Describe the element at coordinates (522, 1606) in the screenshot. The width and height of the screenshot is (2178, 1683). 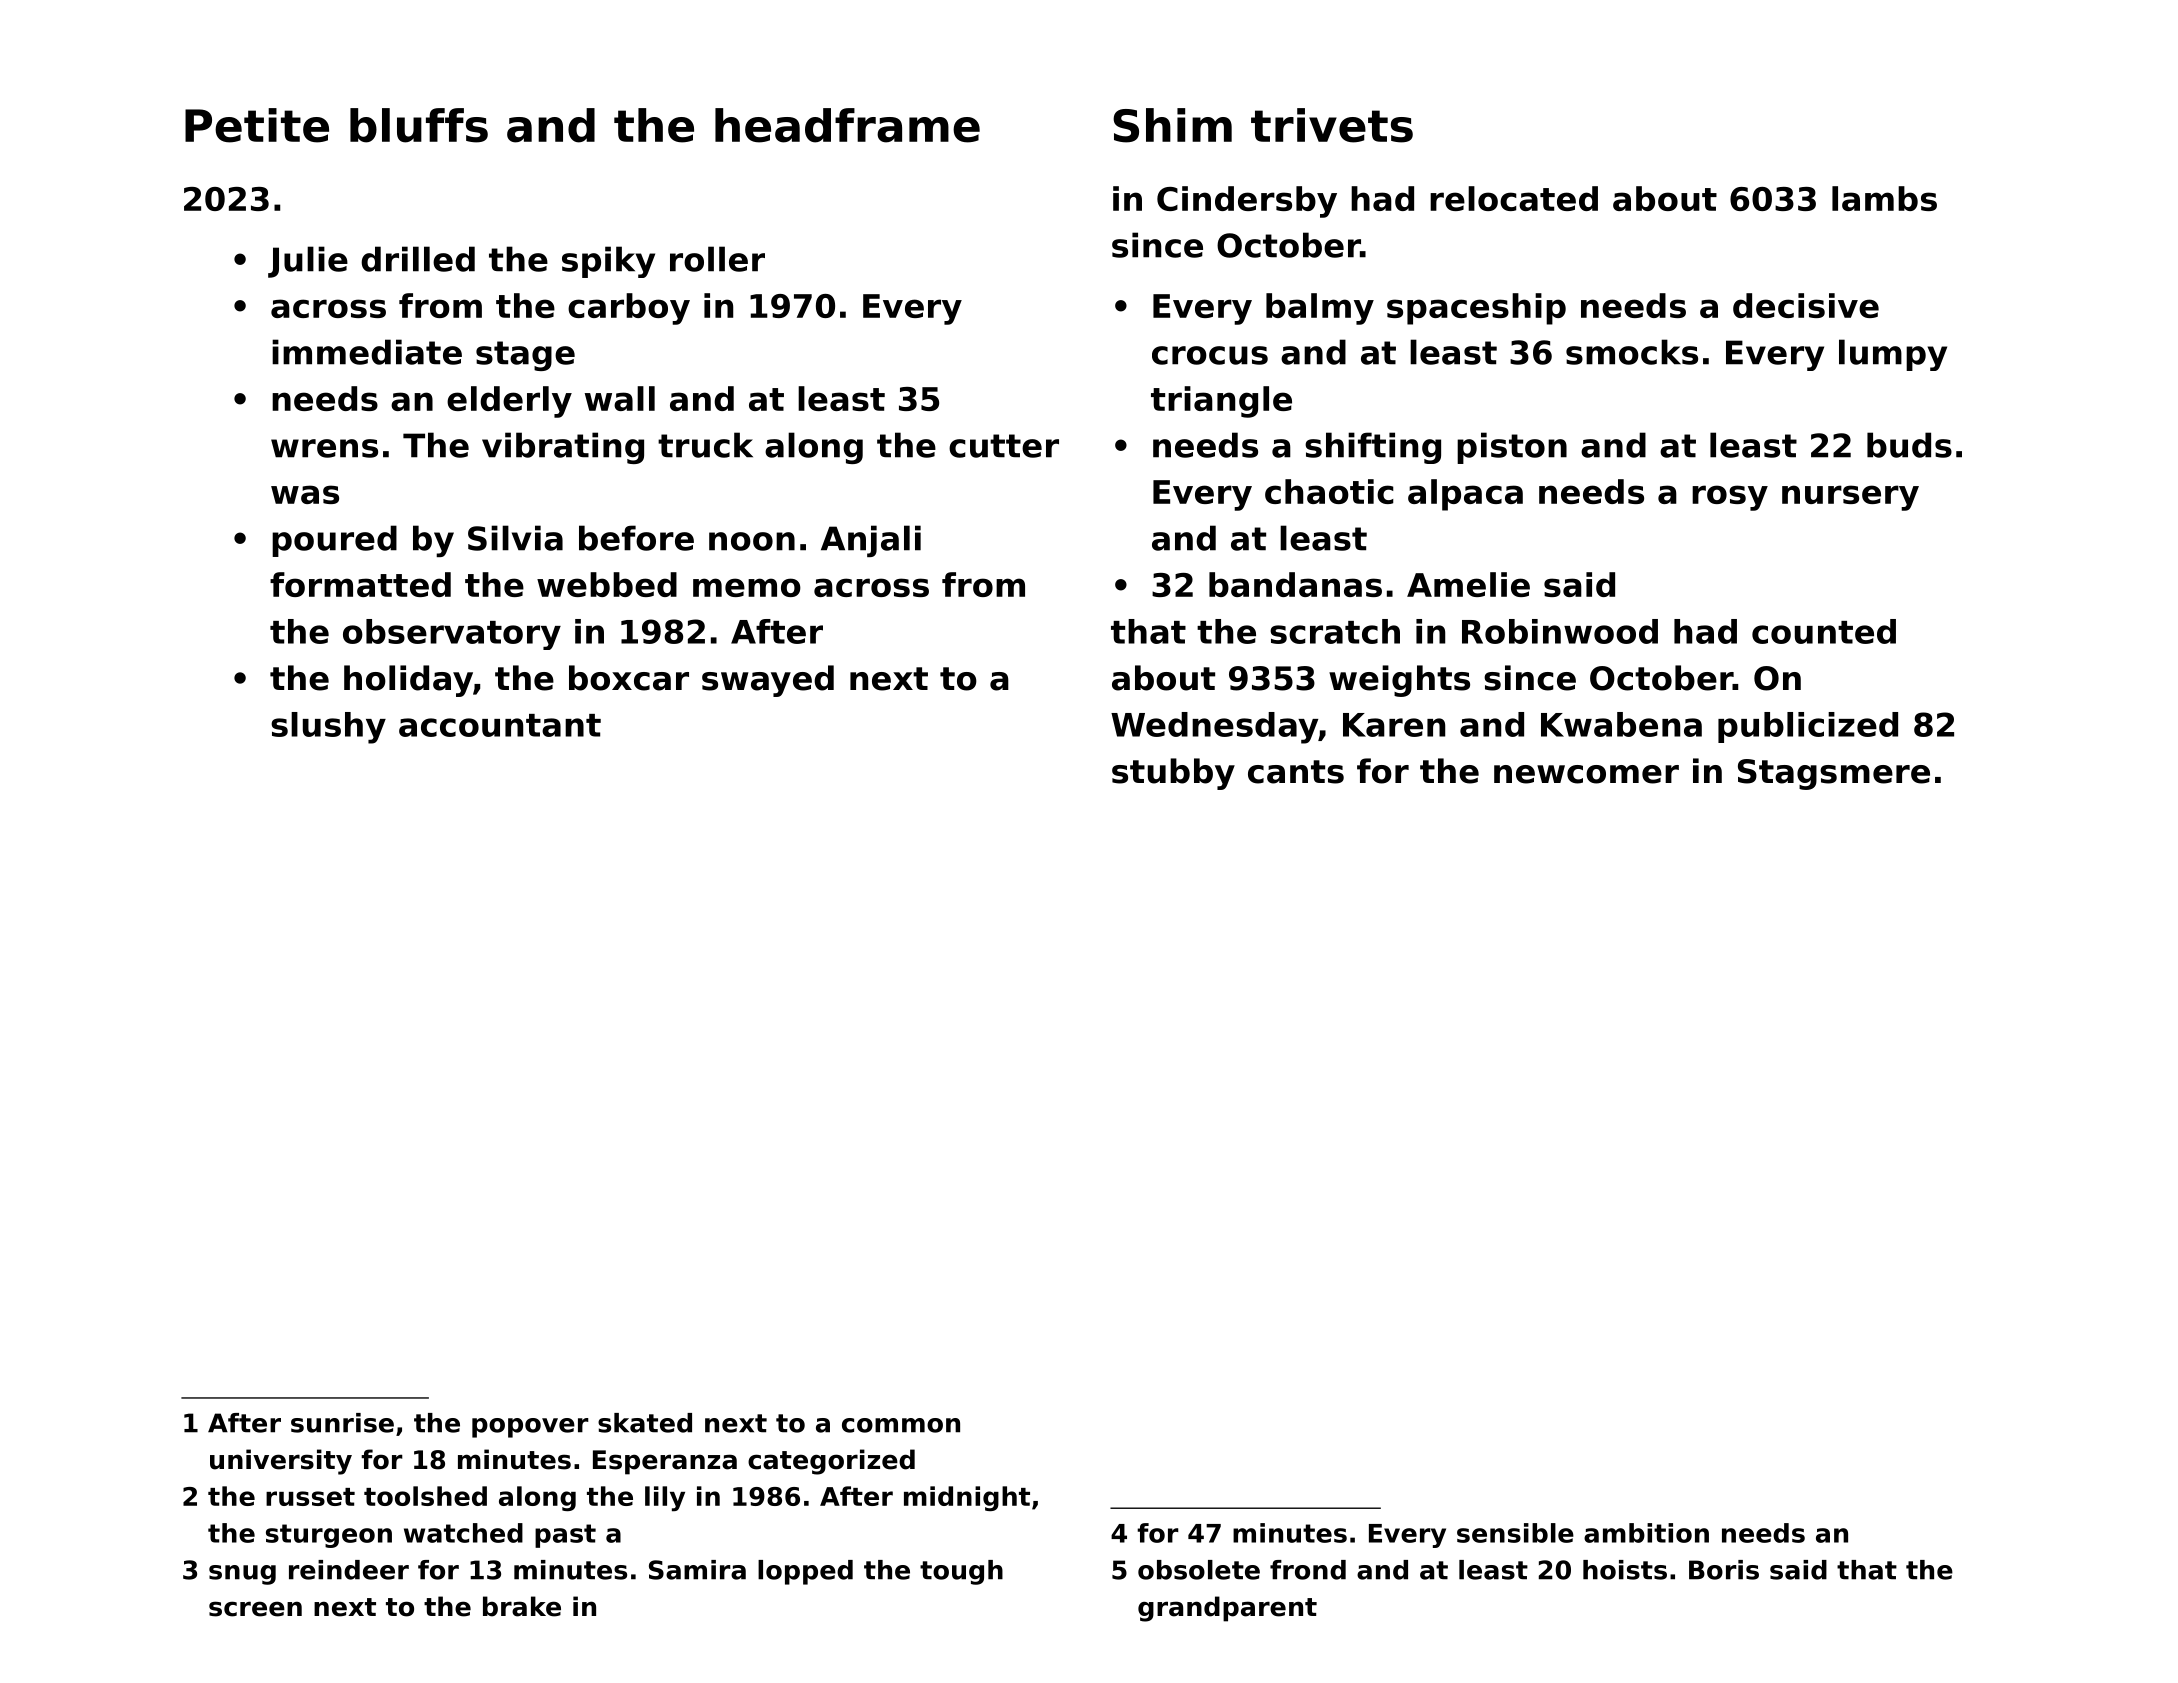
I see `brake` at that location.
